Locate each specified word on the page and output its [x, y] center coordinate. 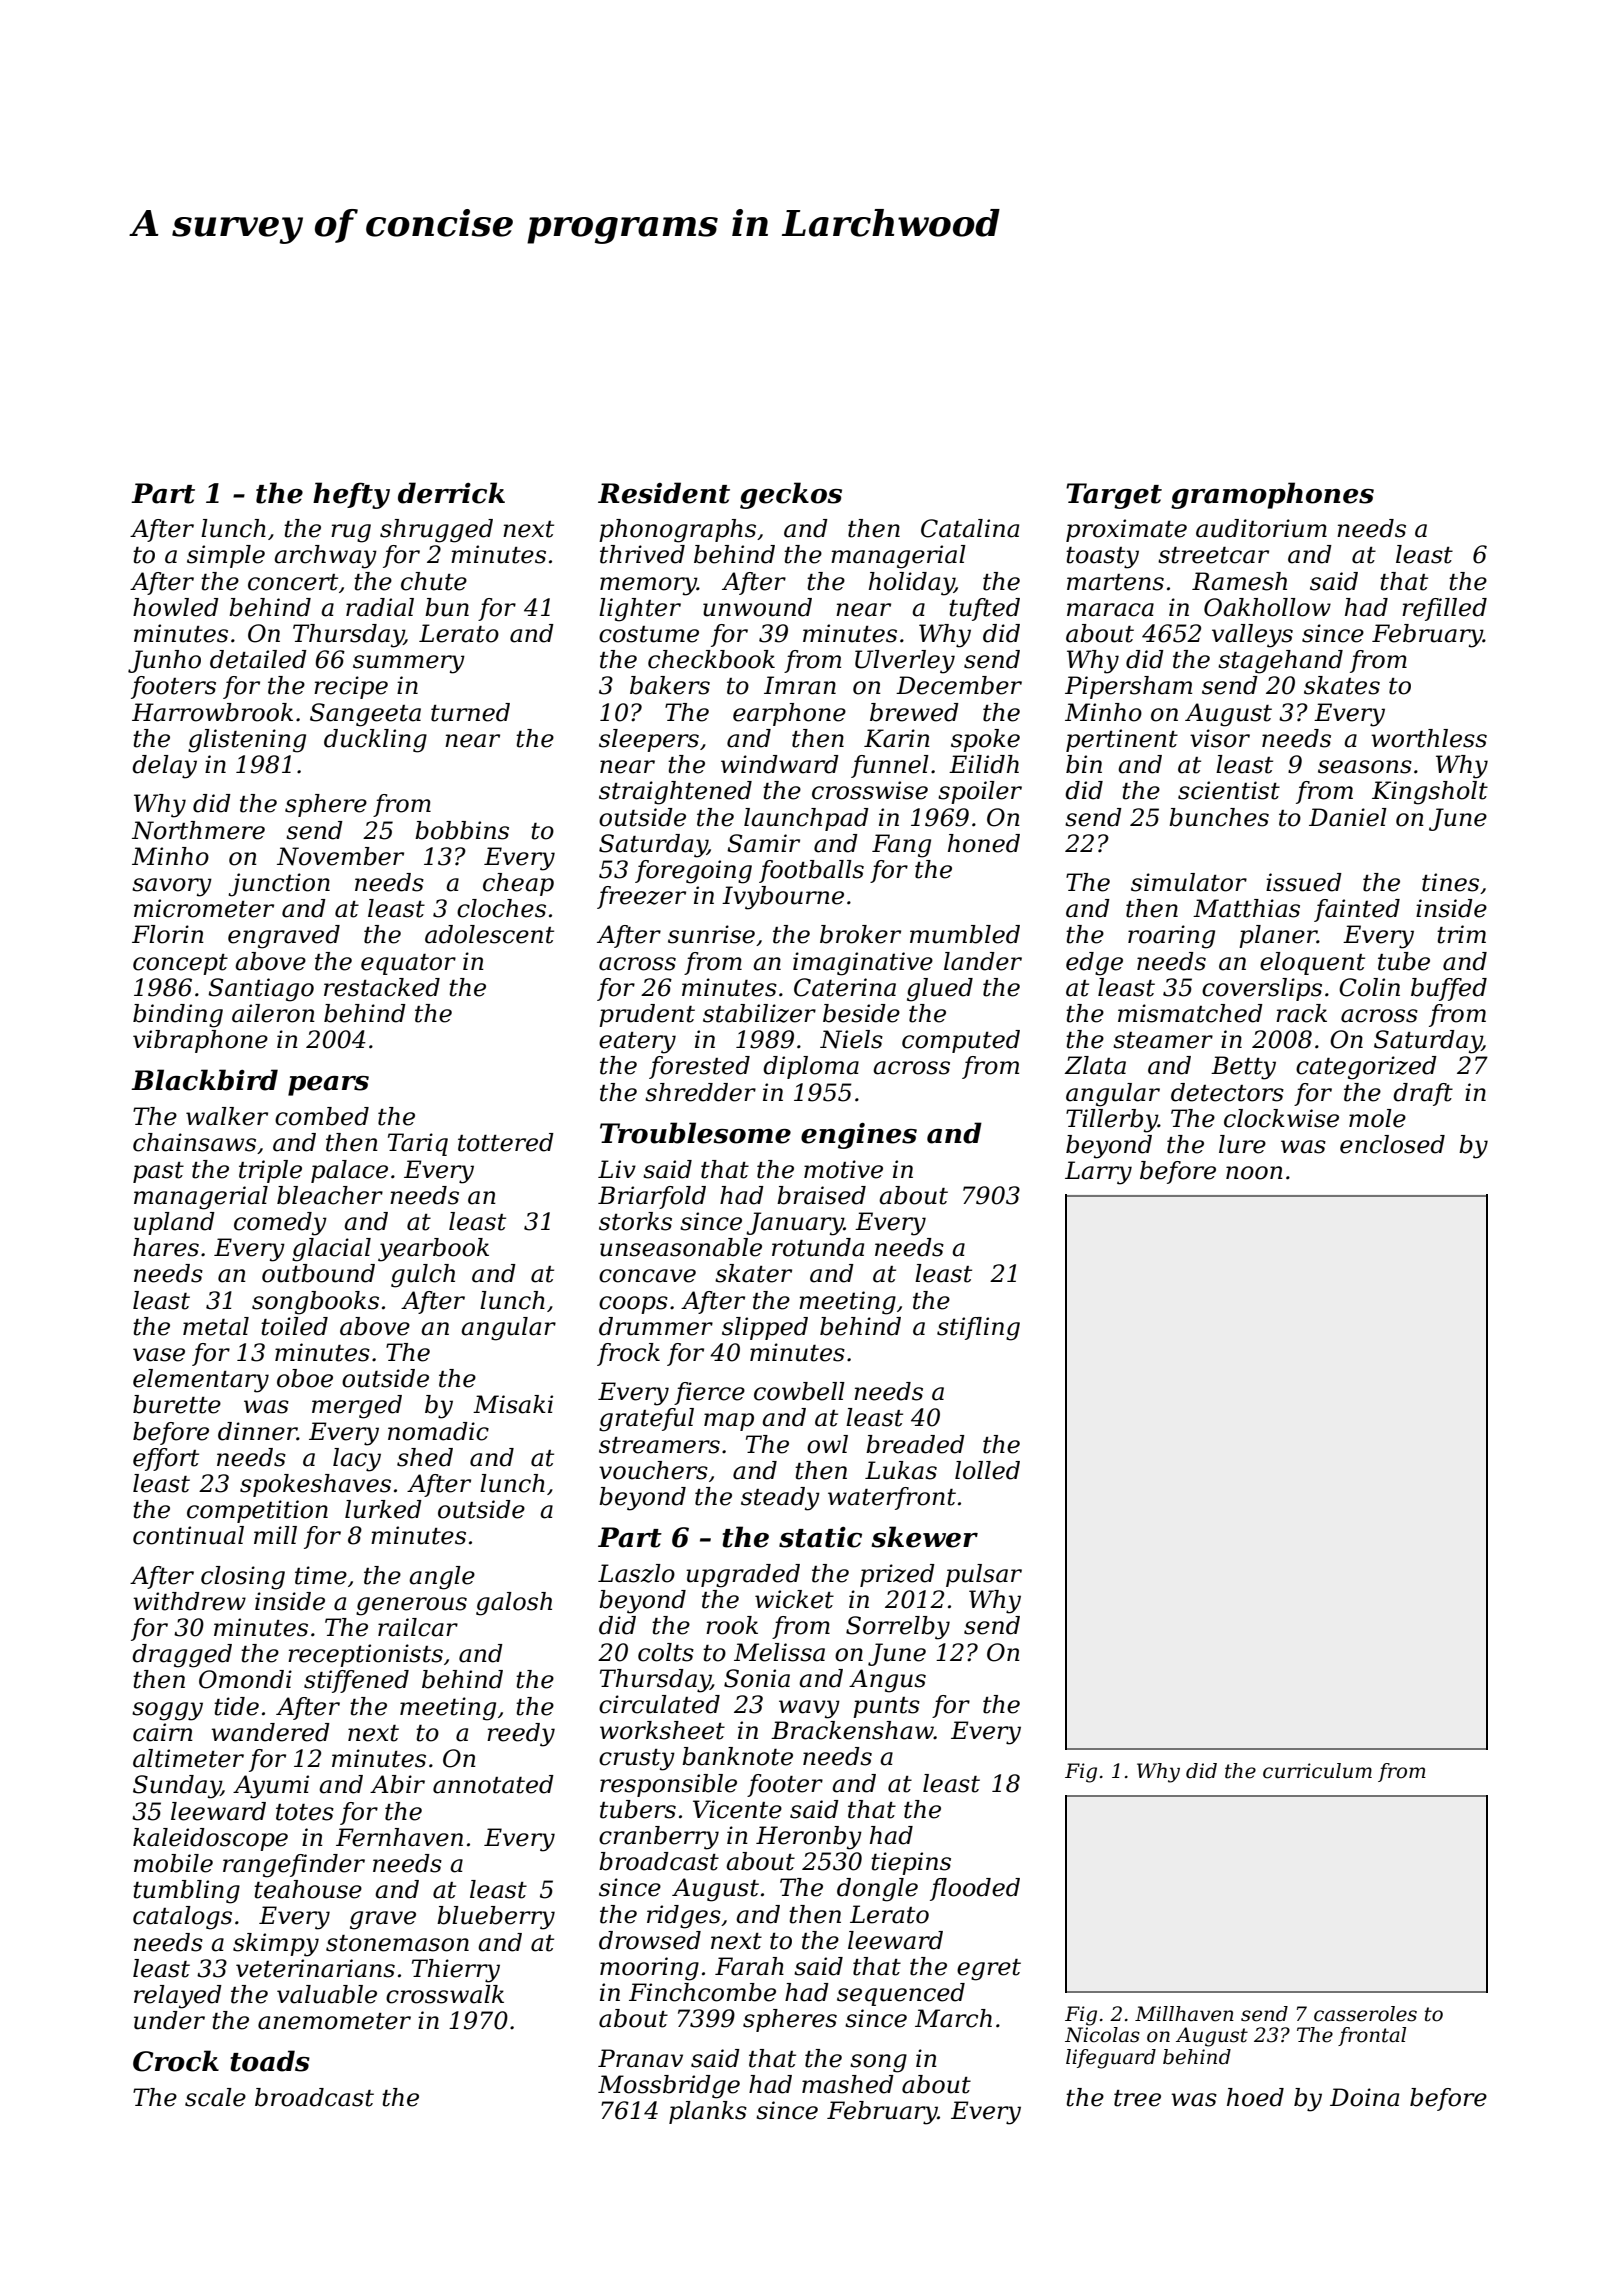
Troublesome [695, 1133]
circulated [659, 1704]
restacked [382, 987]
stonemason [397, 1943]
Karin [897, 738]
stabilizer [759, 1013]
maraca [1110, 610]
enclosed [1392, 1144]
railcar [418, 1627]
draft [1423, 1094]
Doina [1364, 2097]
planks [708, 2112]
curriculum [1317, 1771]
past [158, 1172]
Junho [164, 661]
